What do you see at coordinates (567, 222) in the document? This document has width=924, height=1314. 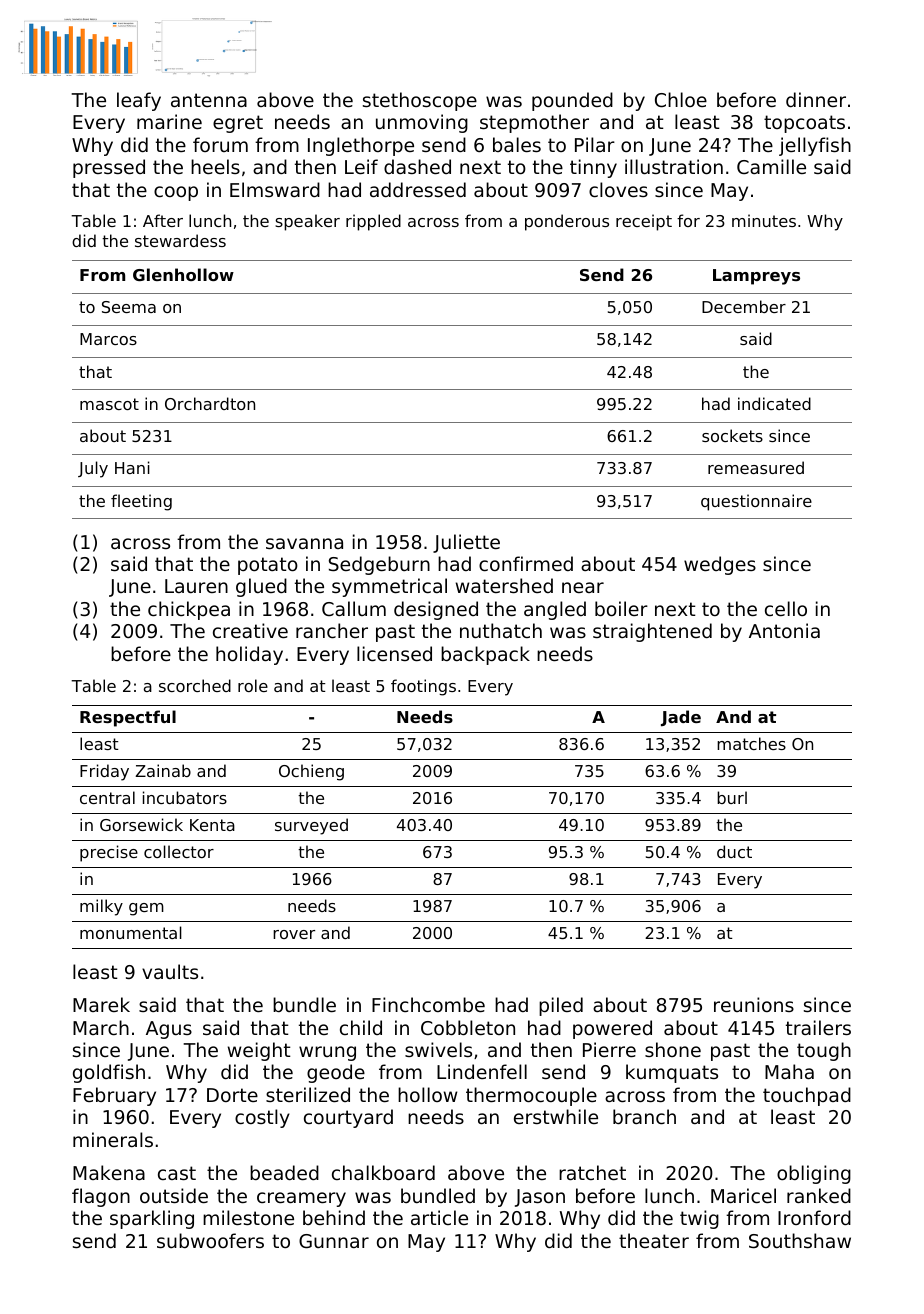 I see `ponderous` at bounding box center [567, 222].
